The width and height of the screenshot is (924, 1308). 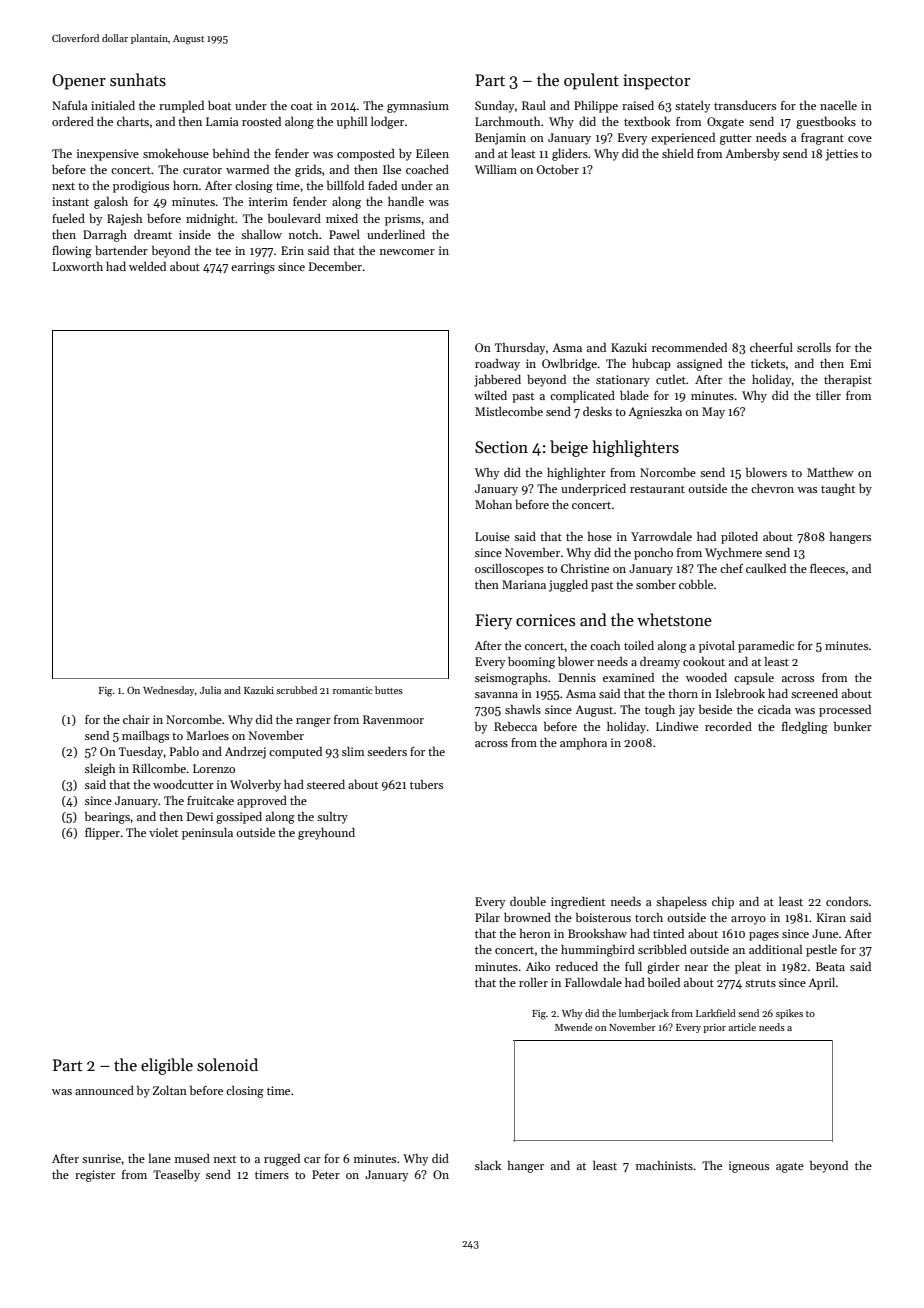 What do you see at coordinates (570, 155) in the screenshot?
I see `gliders` at bounding box center [570, 155].
